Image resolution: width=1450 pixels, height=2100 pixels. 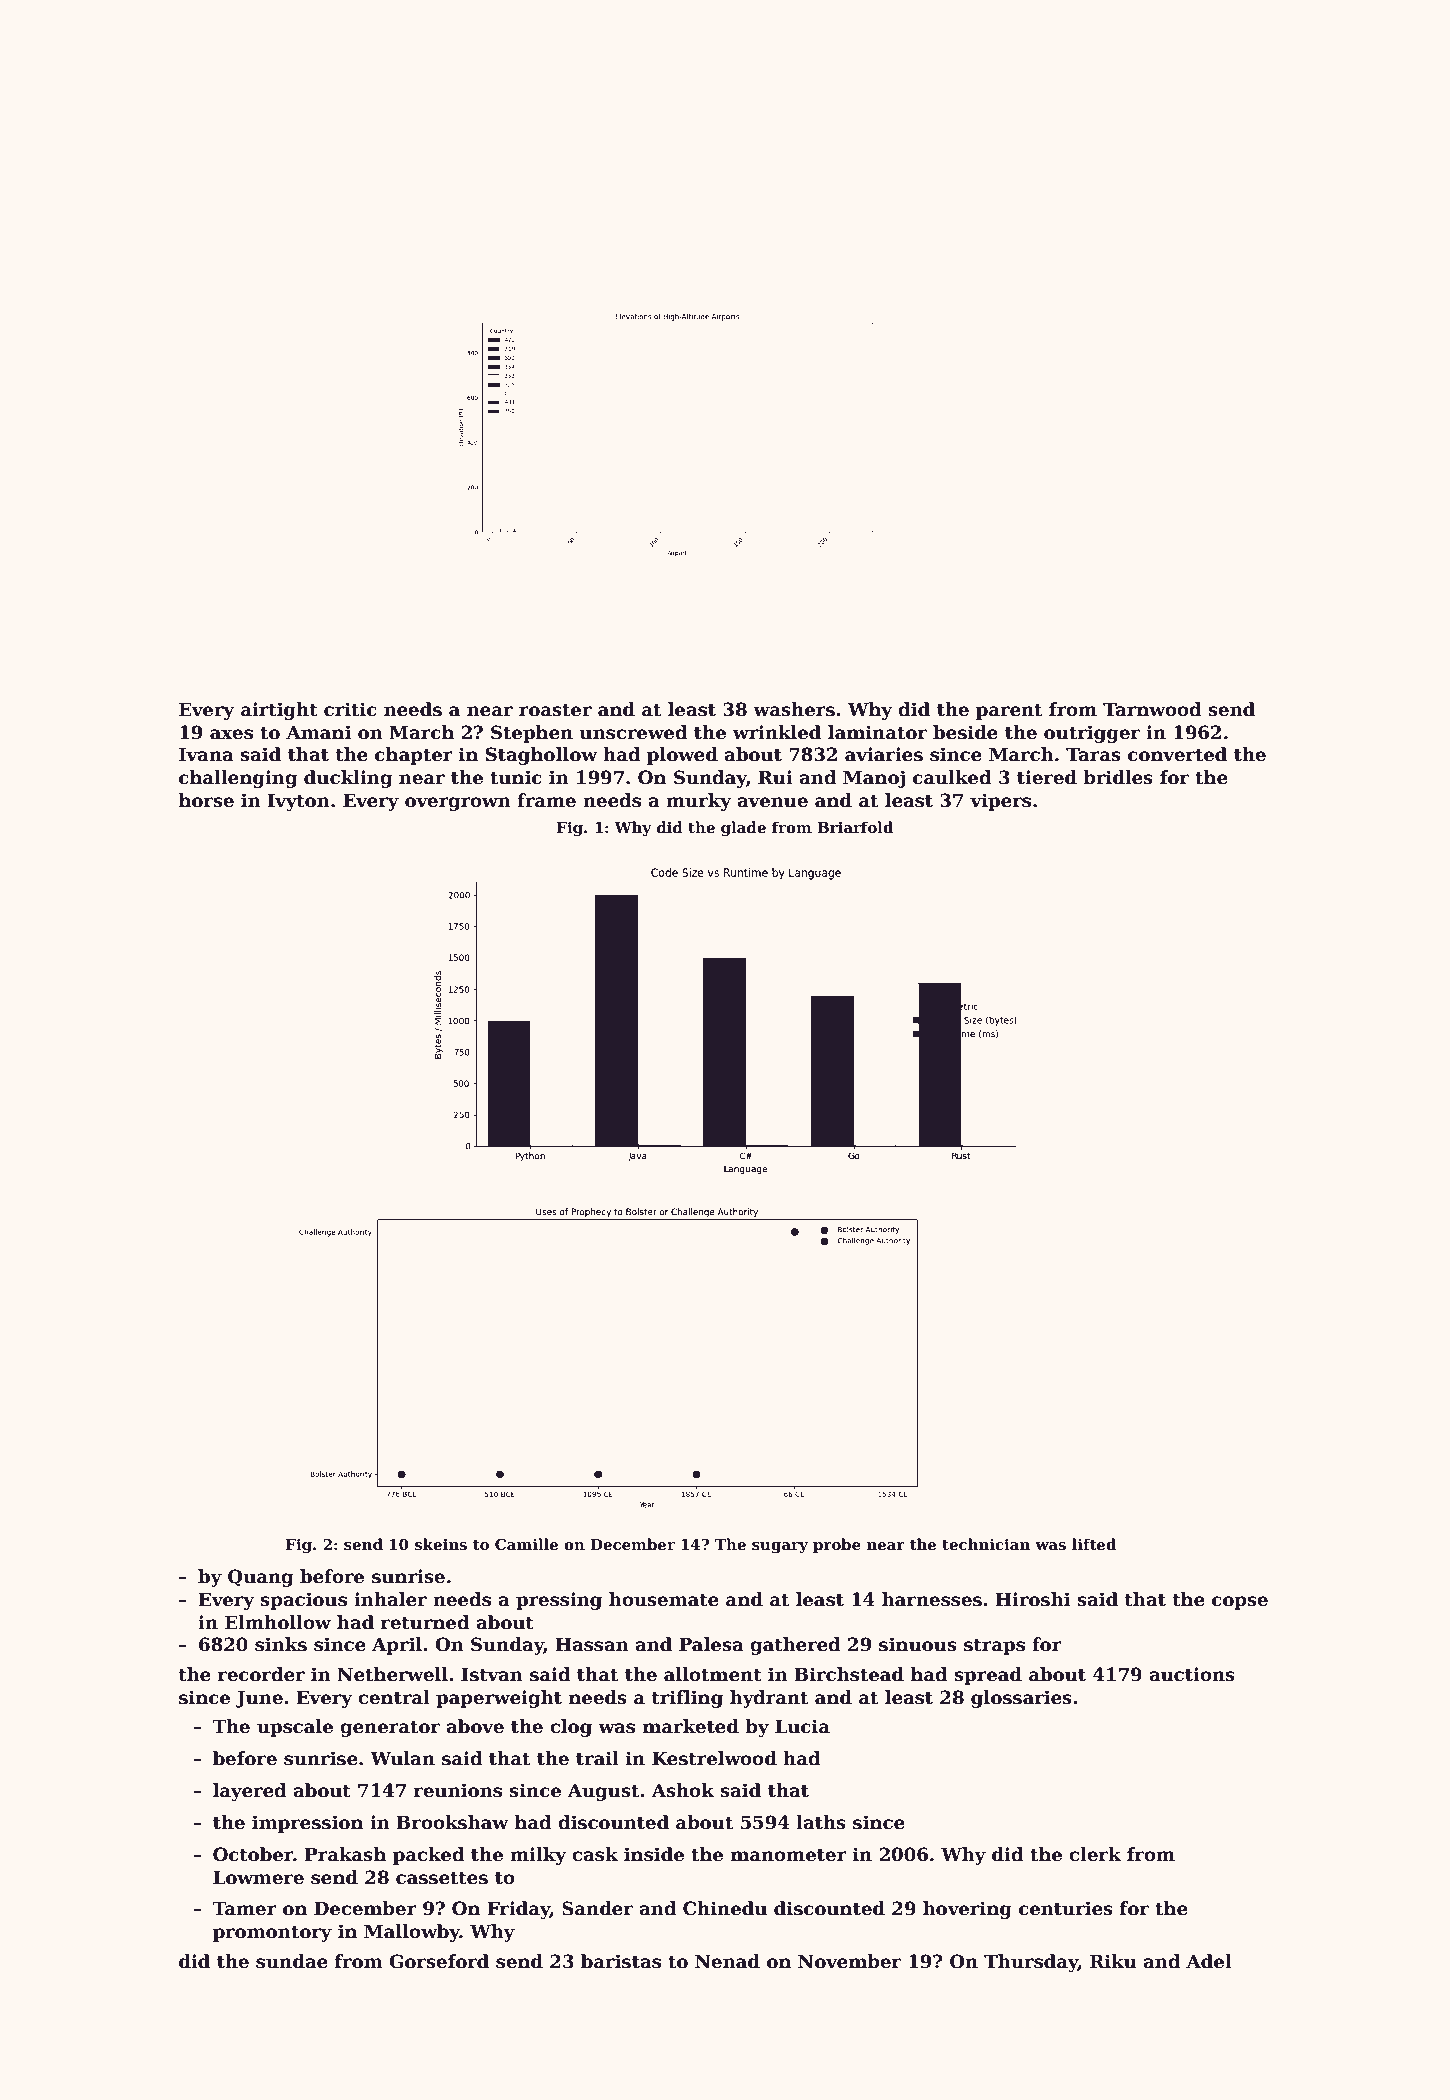 What do you see at coordinates (794, 709) in the screenshot?
I see `washers` at bounding box center [794, 709].
